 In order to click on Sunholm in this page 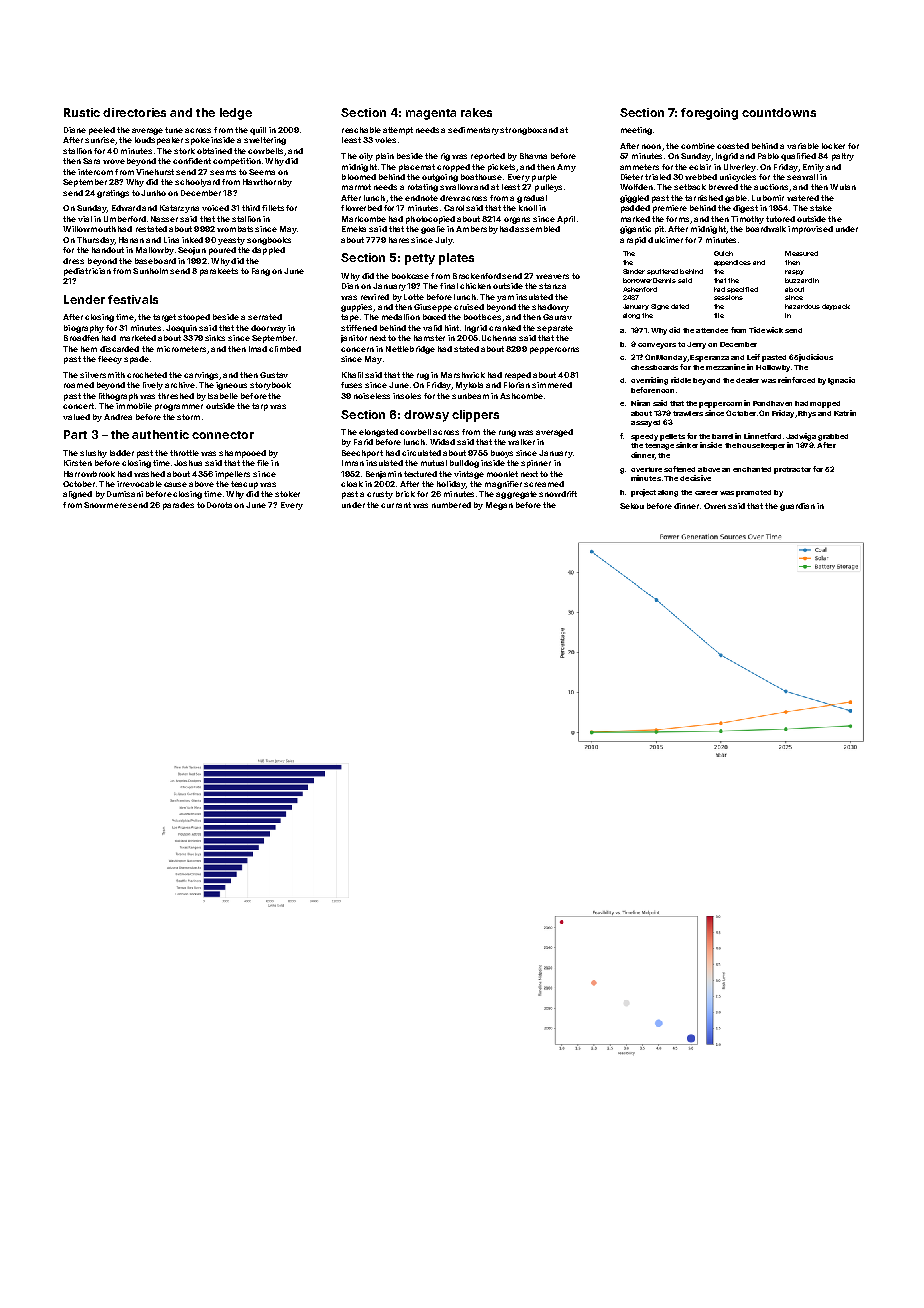, I will do `click(150, 271)`.
